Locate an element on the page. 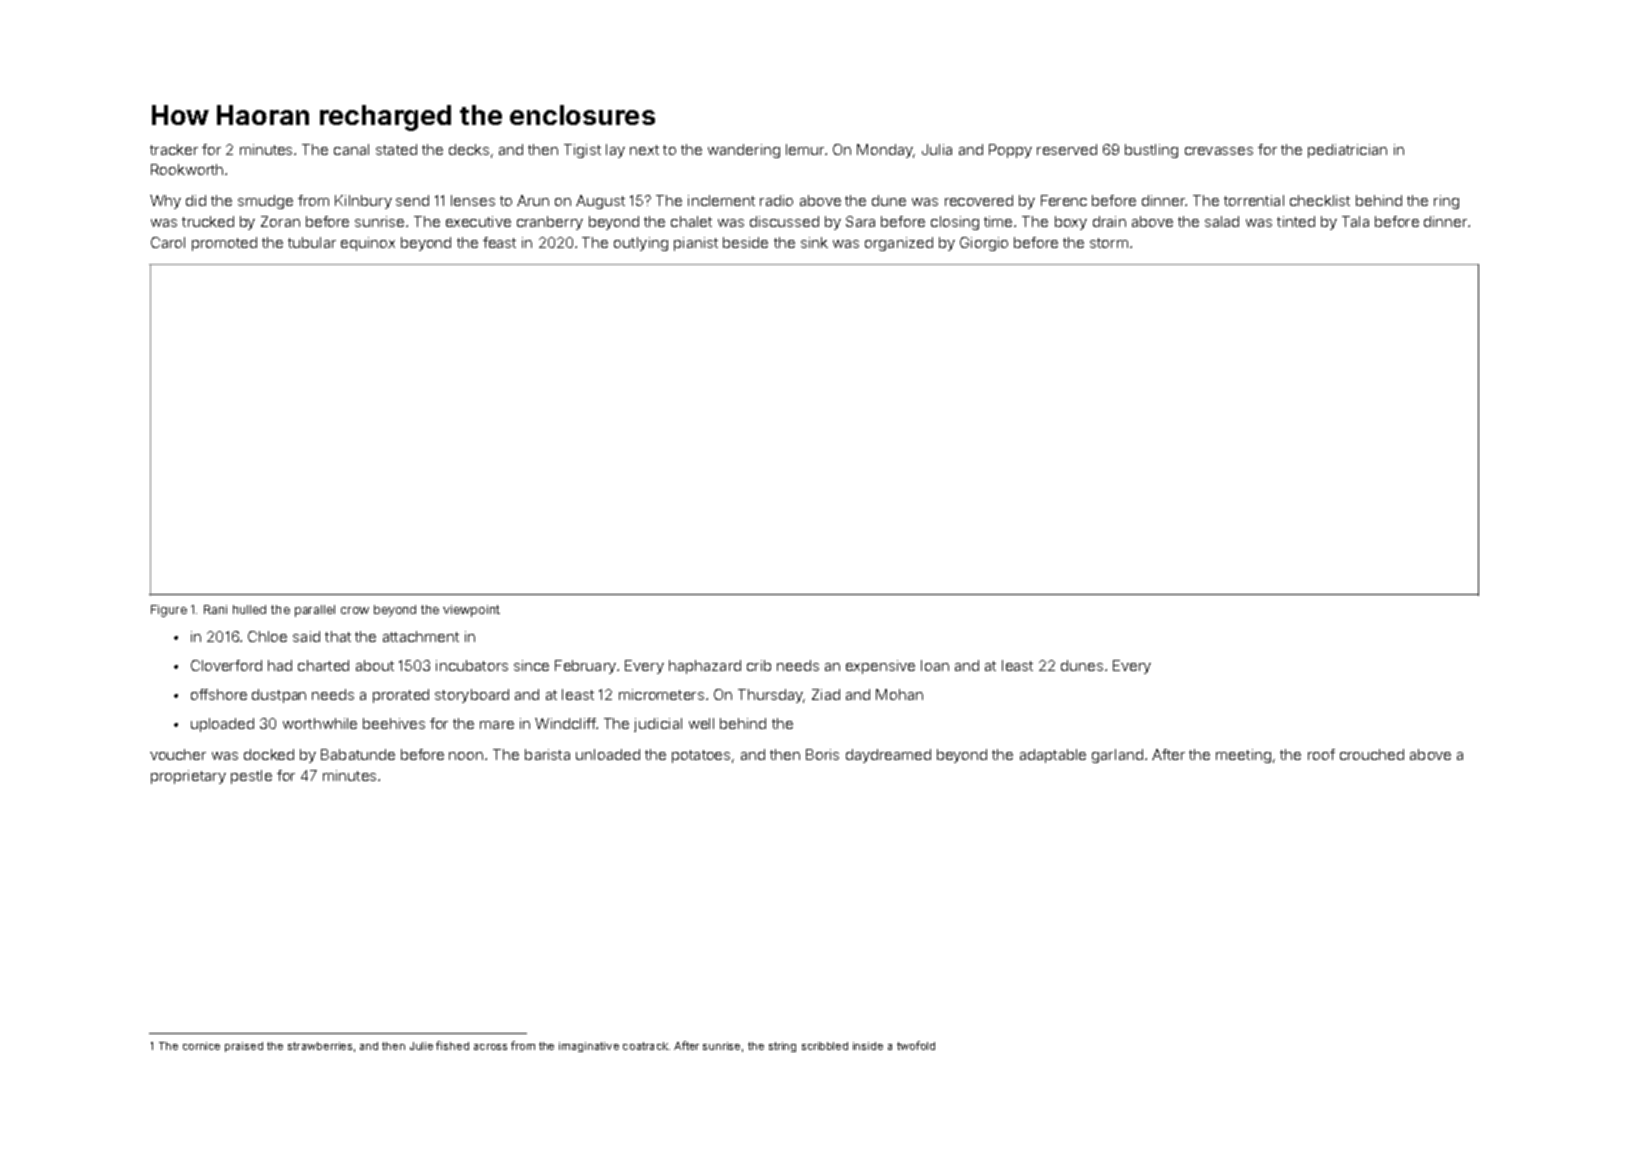 The height and width of the document is (1152, 1629). outlying is located at coordinates (641, 244).
